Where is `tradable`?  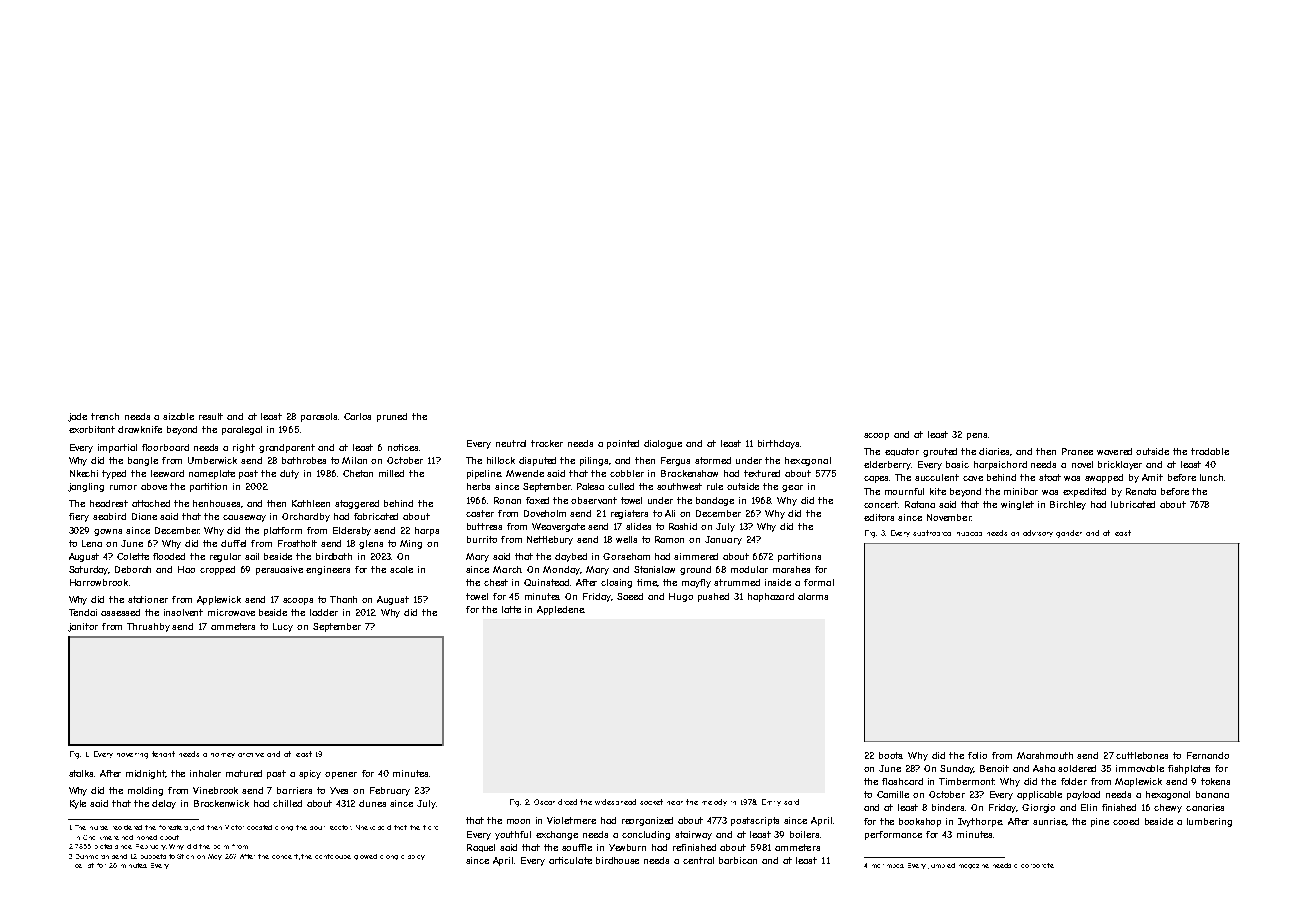 tradable is located at coordinates (1210, 451).
